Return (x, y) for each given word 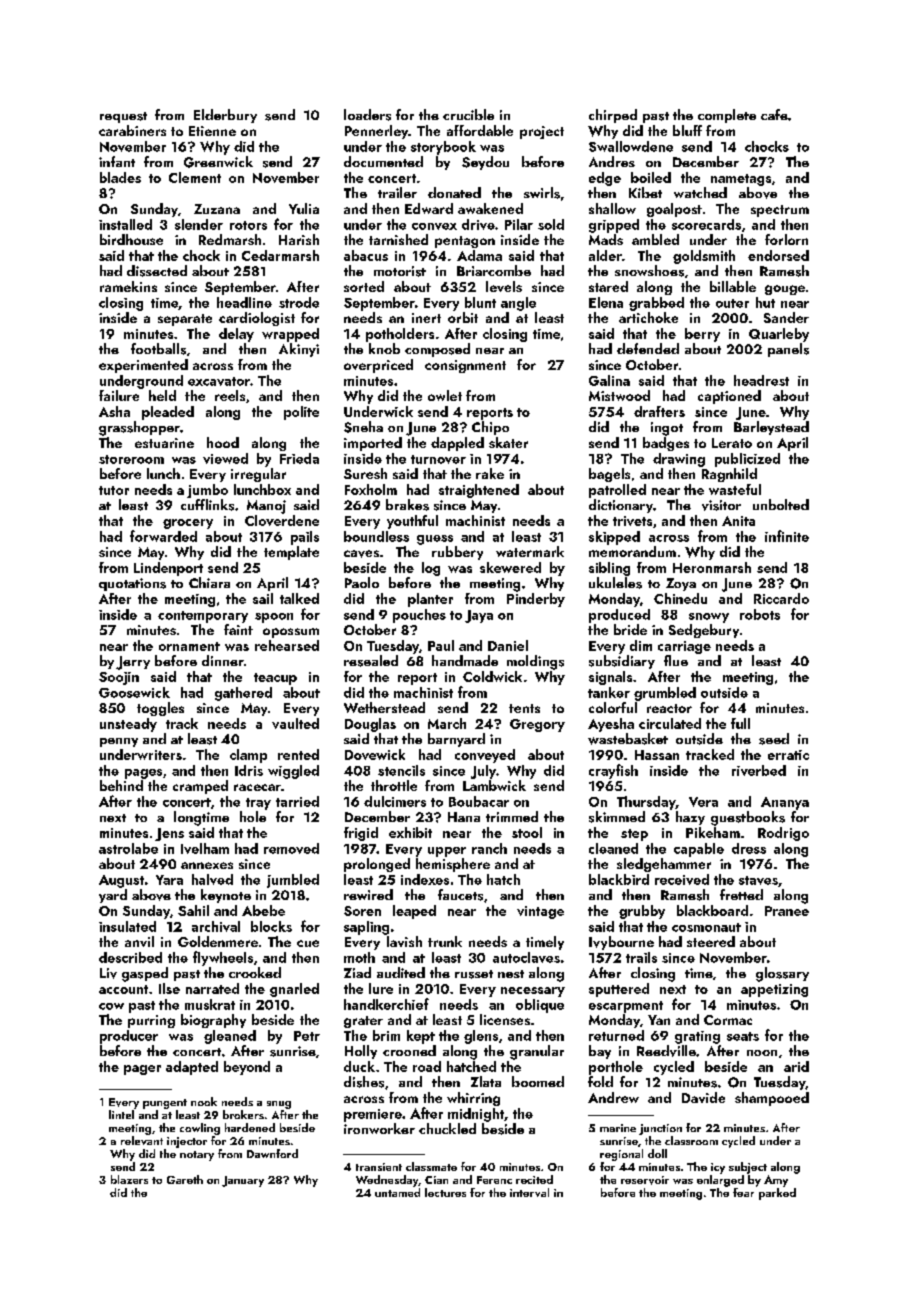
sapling (366, 928)
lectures (445, 1192)
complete (727, 116)
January (243, 1181)
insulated (127, 926)
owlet (445, 395)
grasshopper (139, 428)
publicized (747, 460)
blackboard (712, 910)
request (123, 117)
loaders (367, 115)
